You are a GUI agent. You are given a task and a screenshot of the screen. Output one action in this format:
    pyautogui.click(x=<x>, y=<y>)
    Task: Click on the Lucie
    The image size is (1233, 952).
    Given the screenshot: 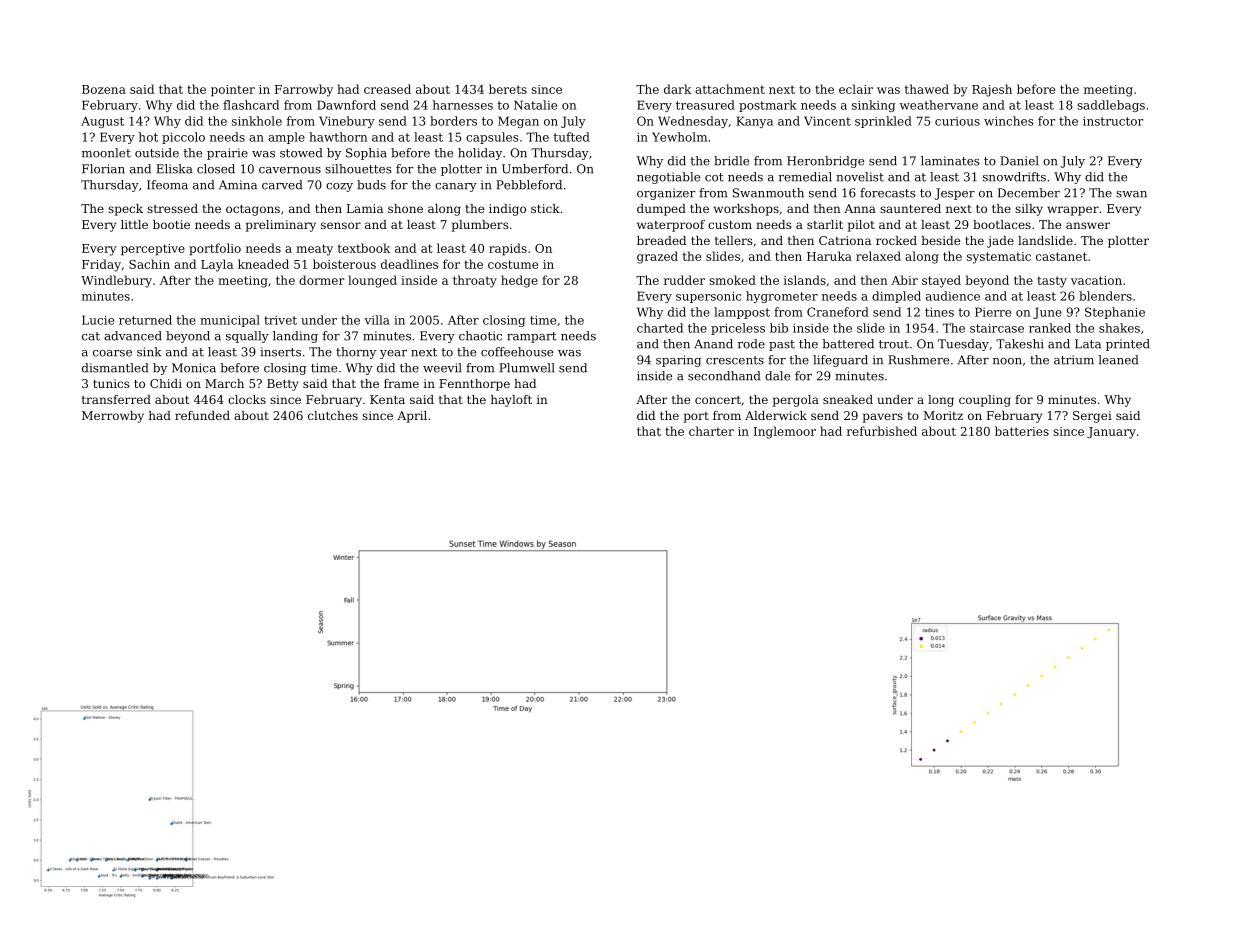 What is the action you would take?
    pyautogui.click(x=98, y=320)
